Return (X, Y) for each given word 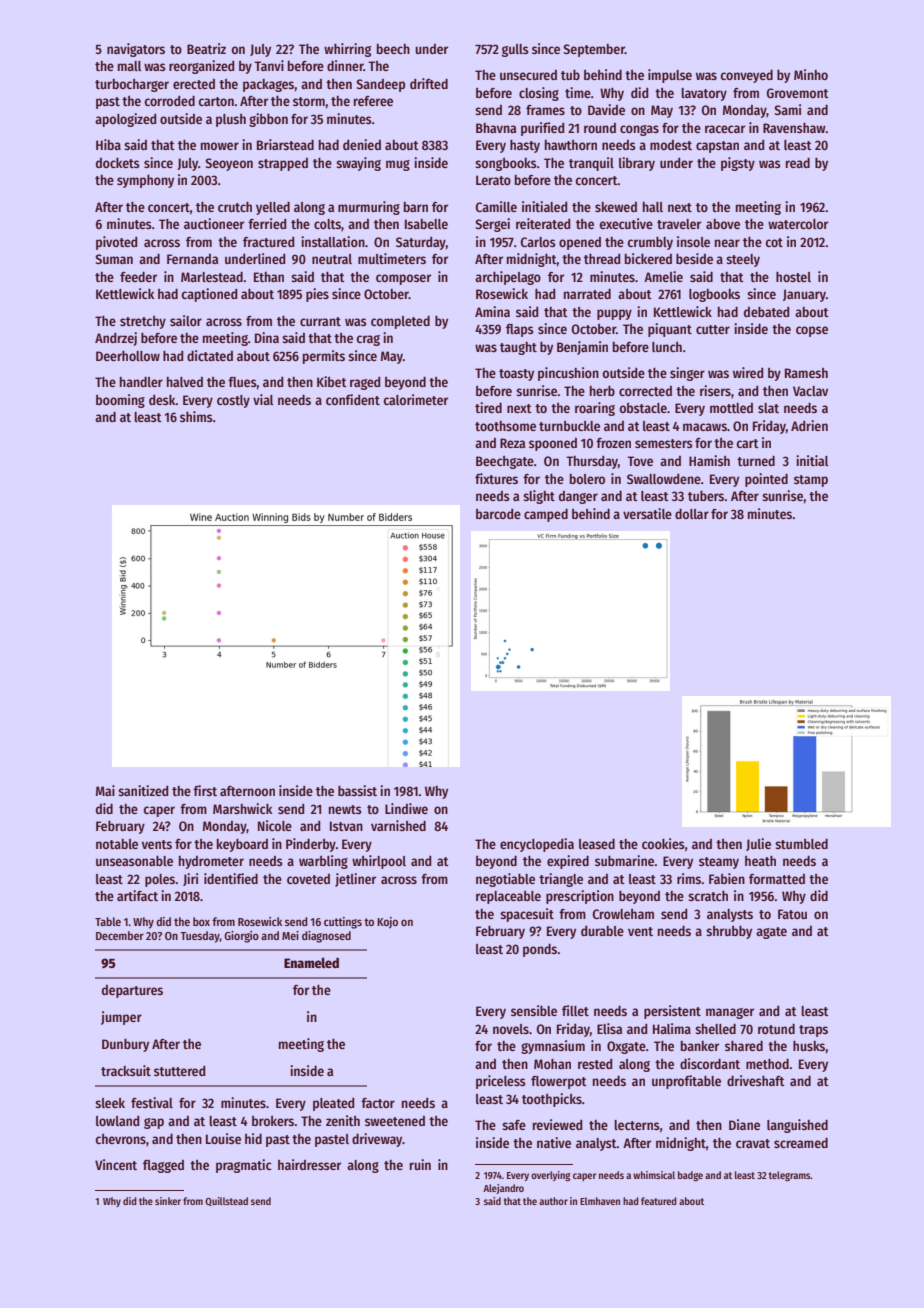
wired (748, 372)
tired (488, 407)
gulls (515, 50)
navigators (136, 50)
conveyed (747, 76)
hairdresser (309, 1164)
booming (120, 401)
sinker (168, 1201)
